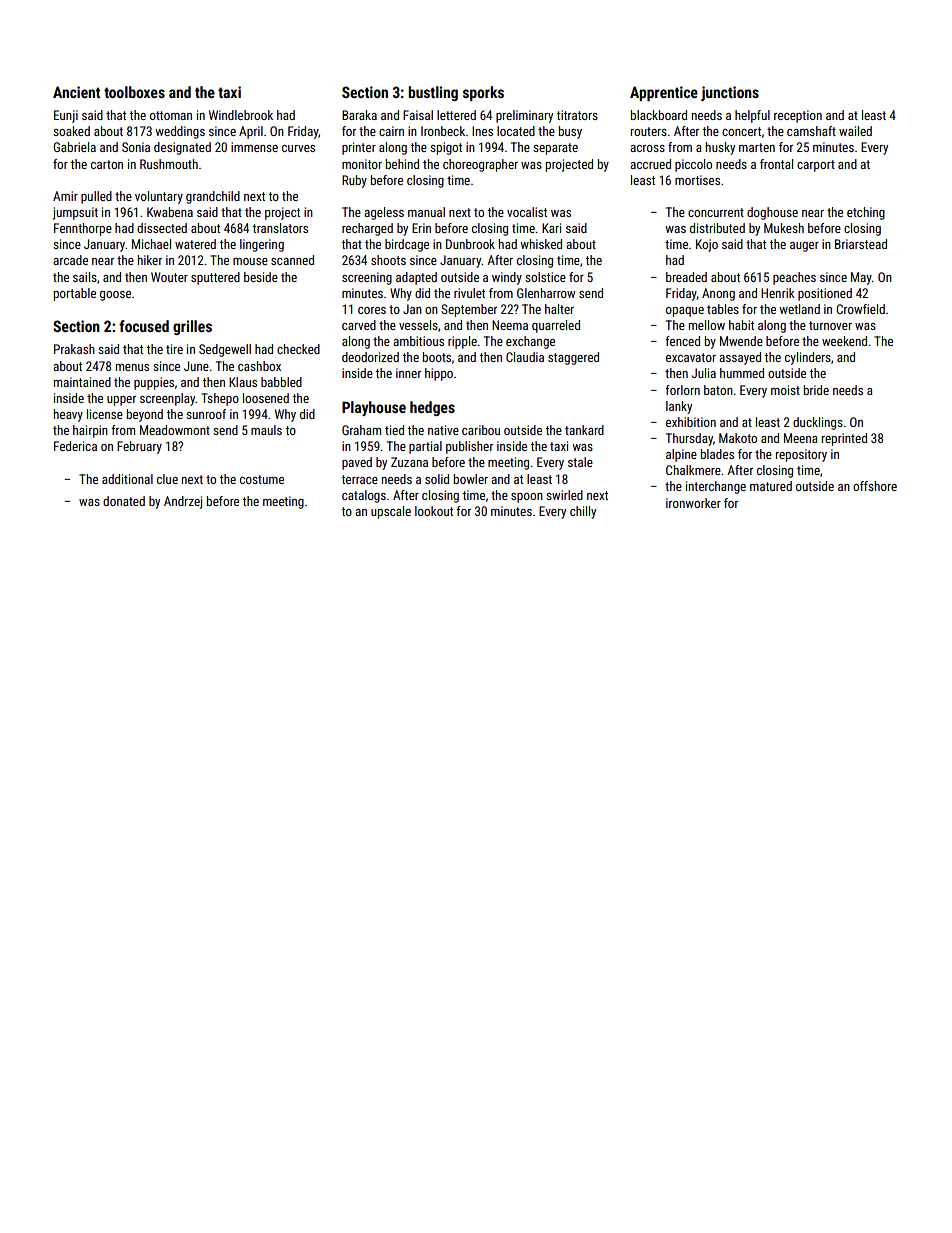 This document has height=1233, width=952. Describe the element at coordinates (388, 260) in the document. I see `shoots` at that location.
